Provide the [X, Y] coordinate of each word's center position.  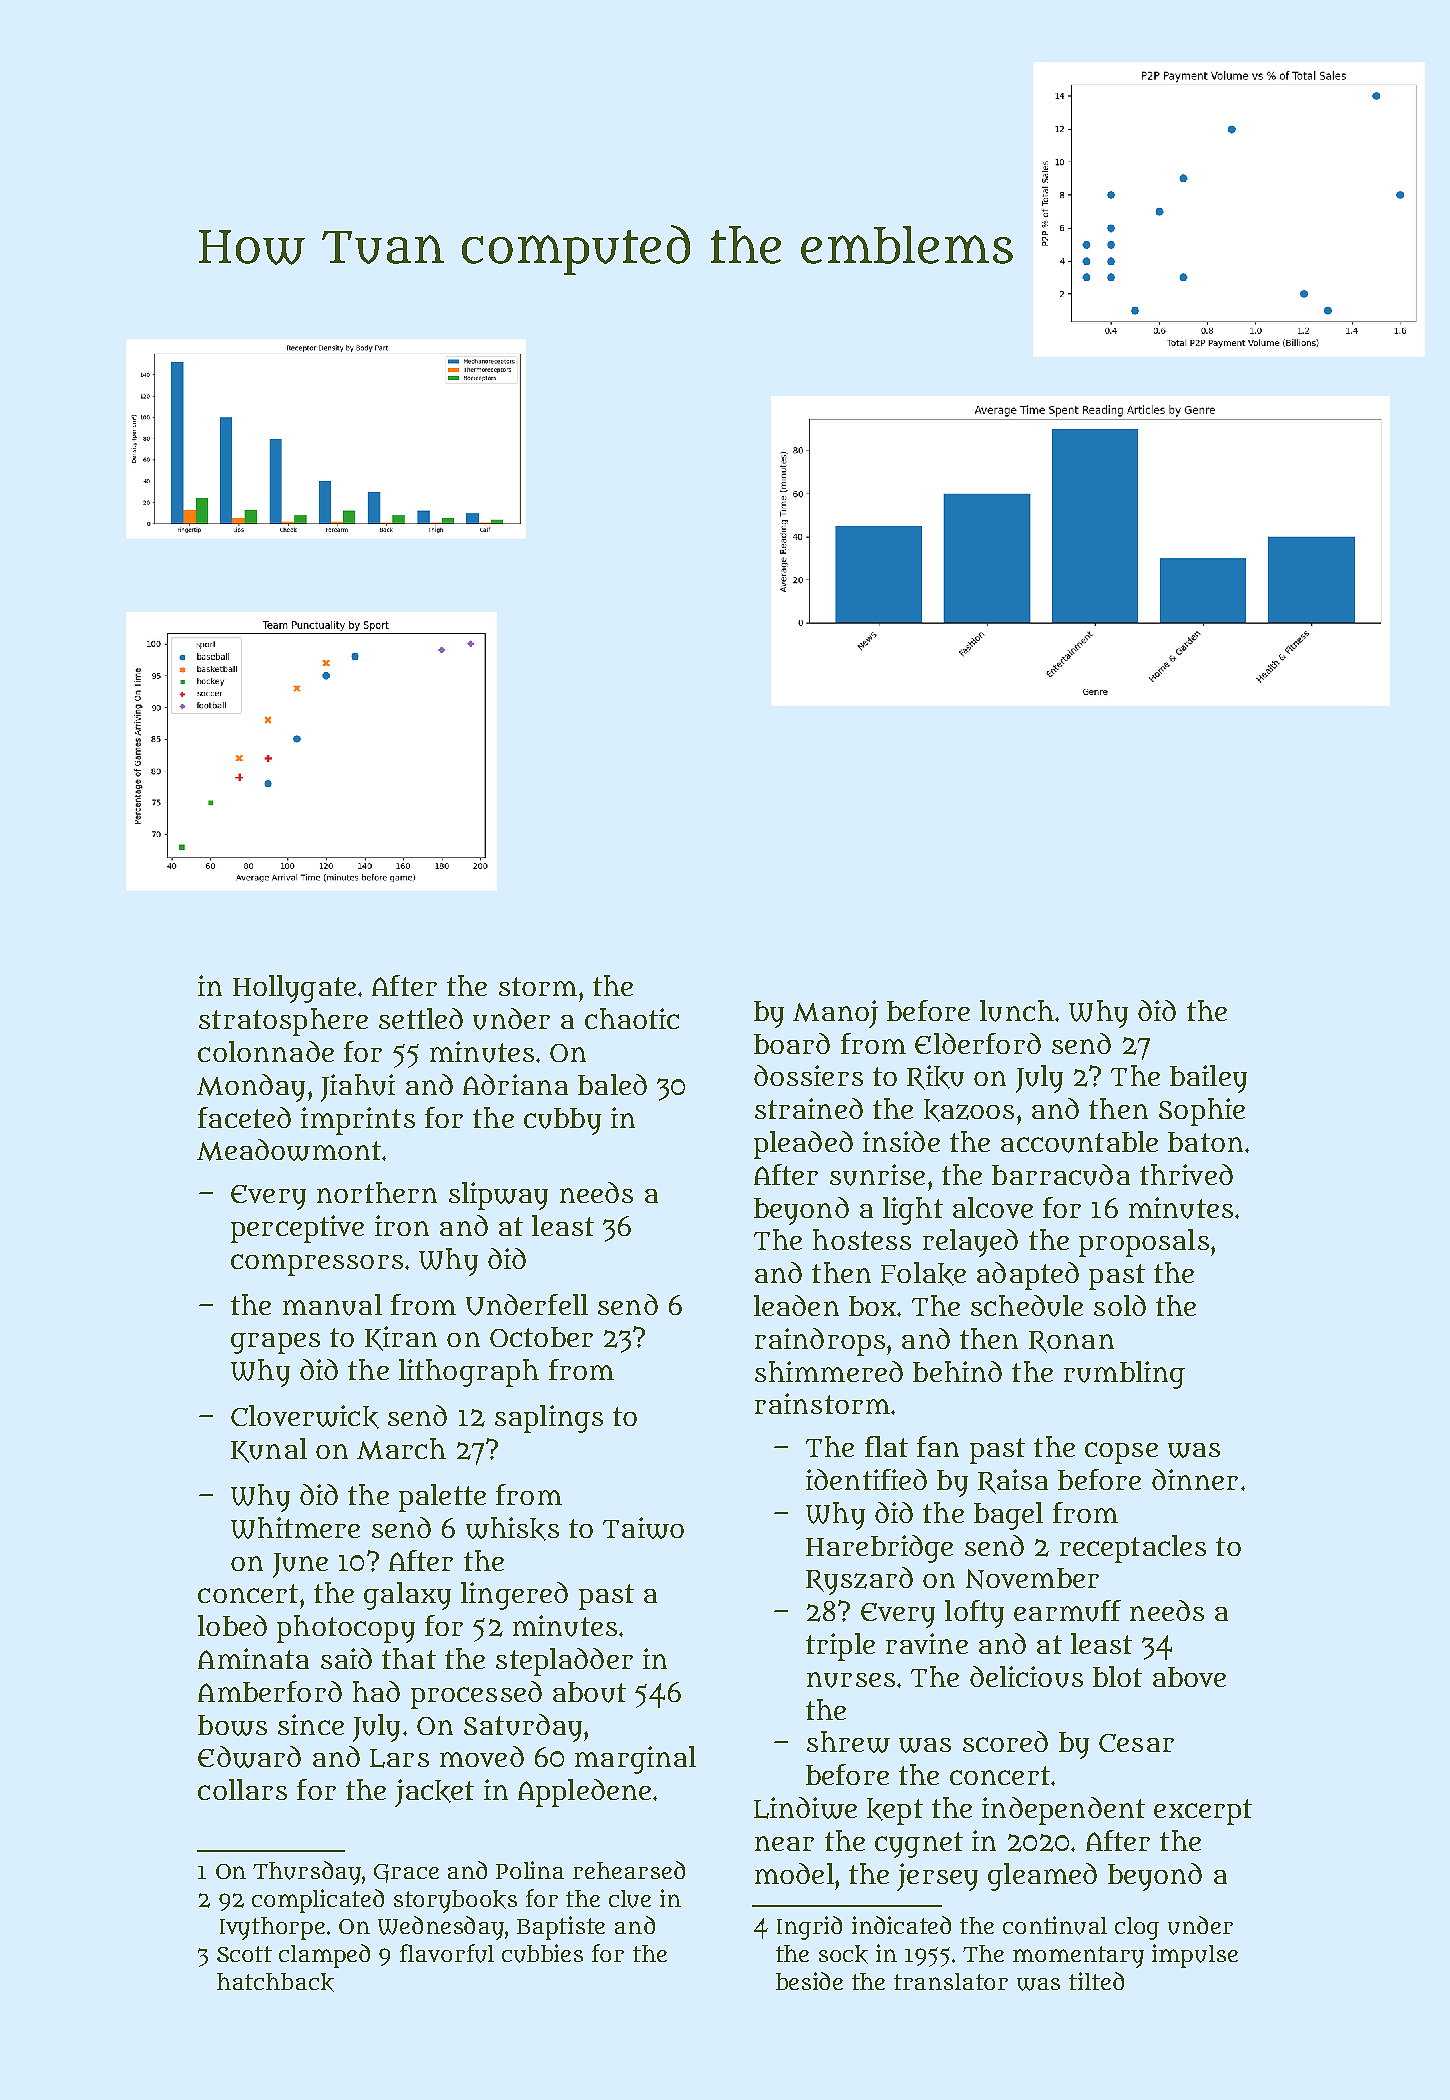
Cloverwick [305, 1417]
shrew [848, 1742]
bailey [1208, 1079]
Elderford [978, 1043]
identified [866, 1479]
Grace [406, 1873]
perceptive [297, 1229]
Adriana [515, 1084]
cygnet [919, 1845]
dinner [1195, 1479]
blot [1117, 1676]
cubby [562, 1121]
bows [232, 1725]
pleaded [803, 1145]
